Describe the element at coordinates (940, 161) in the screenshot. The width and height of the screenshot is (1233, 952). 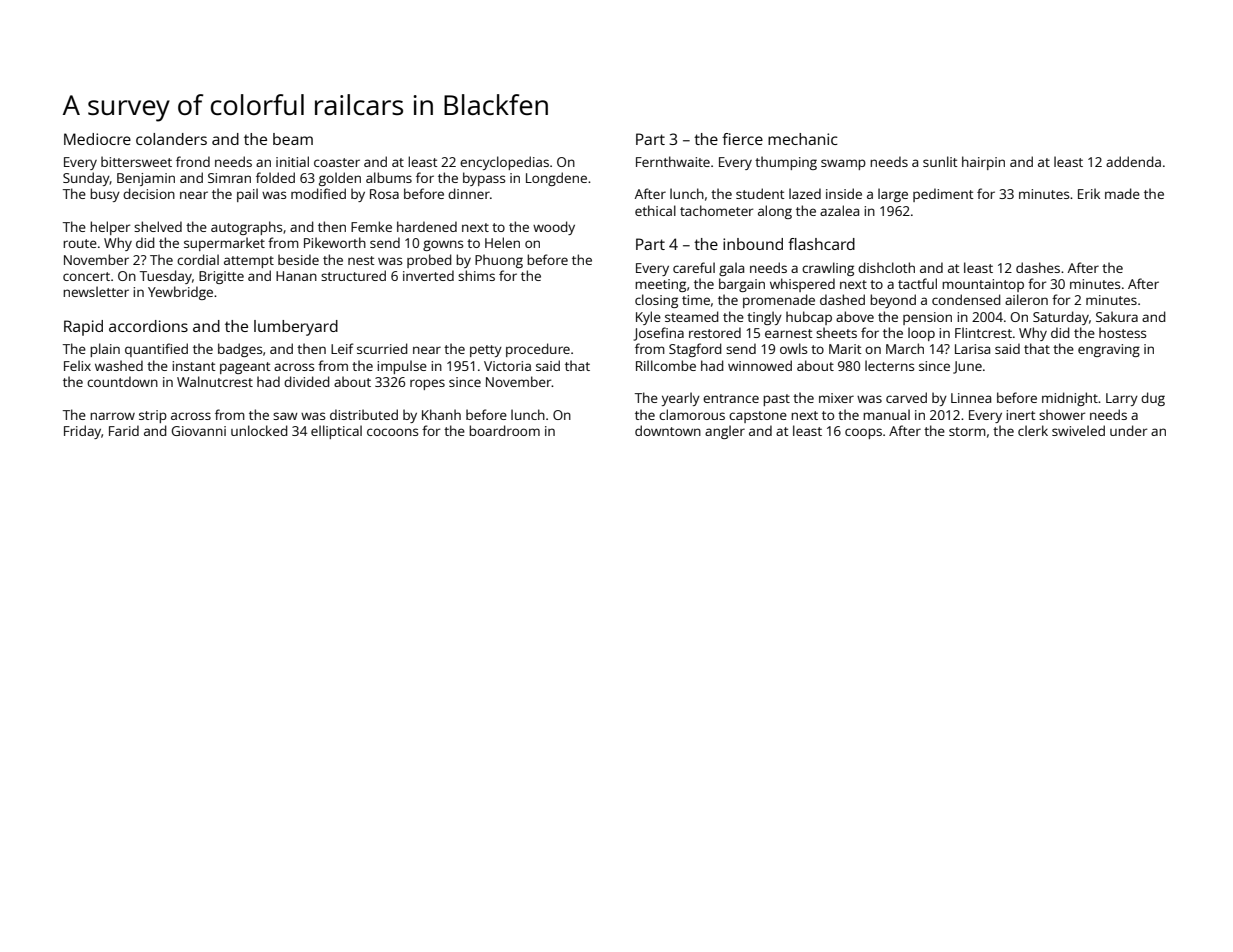
I see `sunlit` at that location.
